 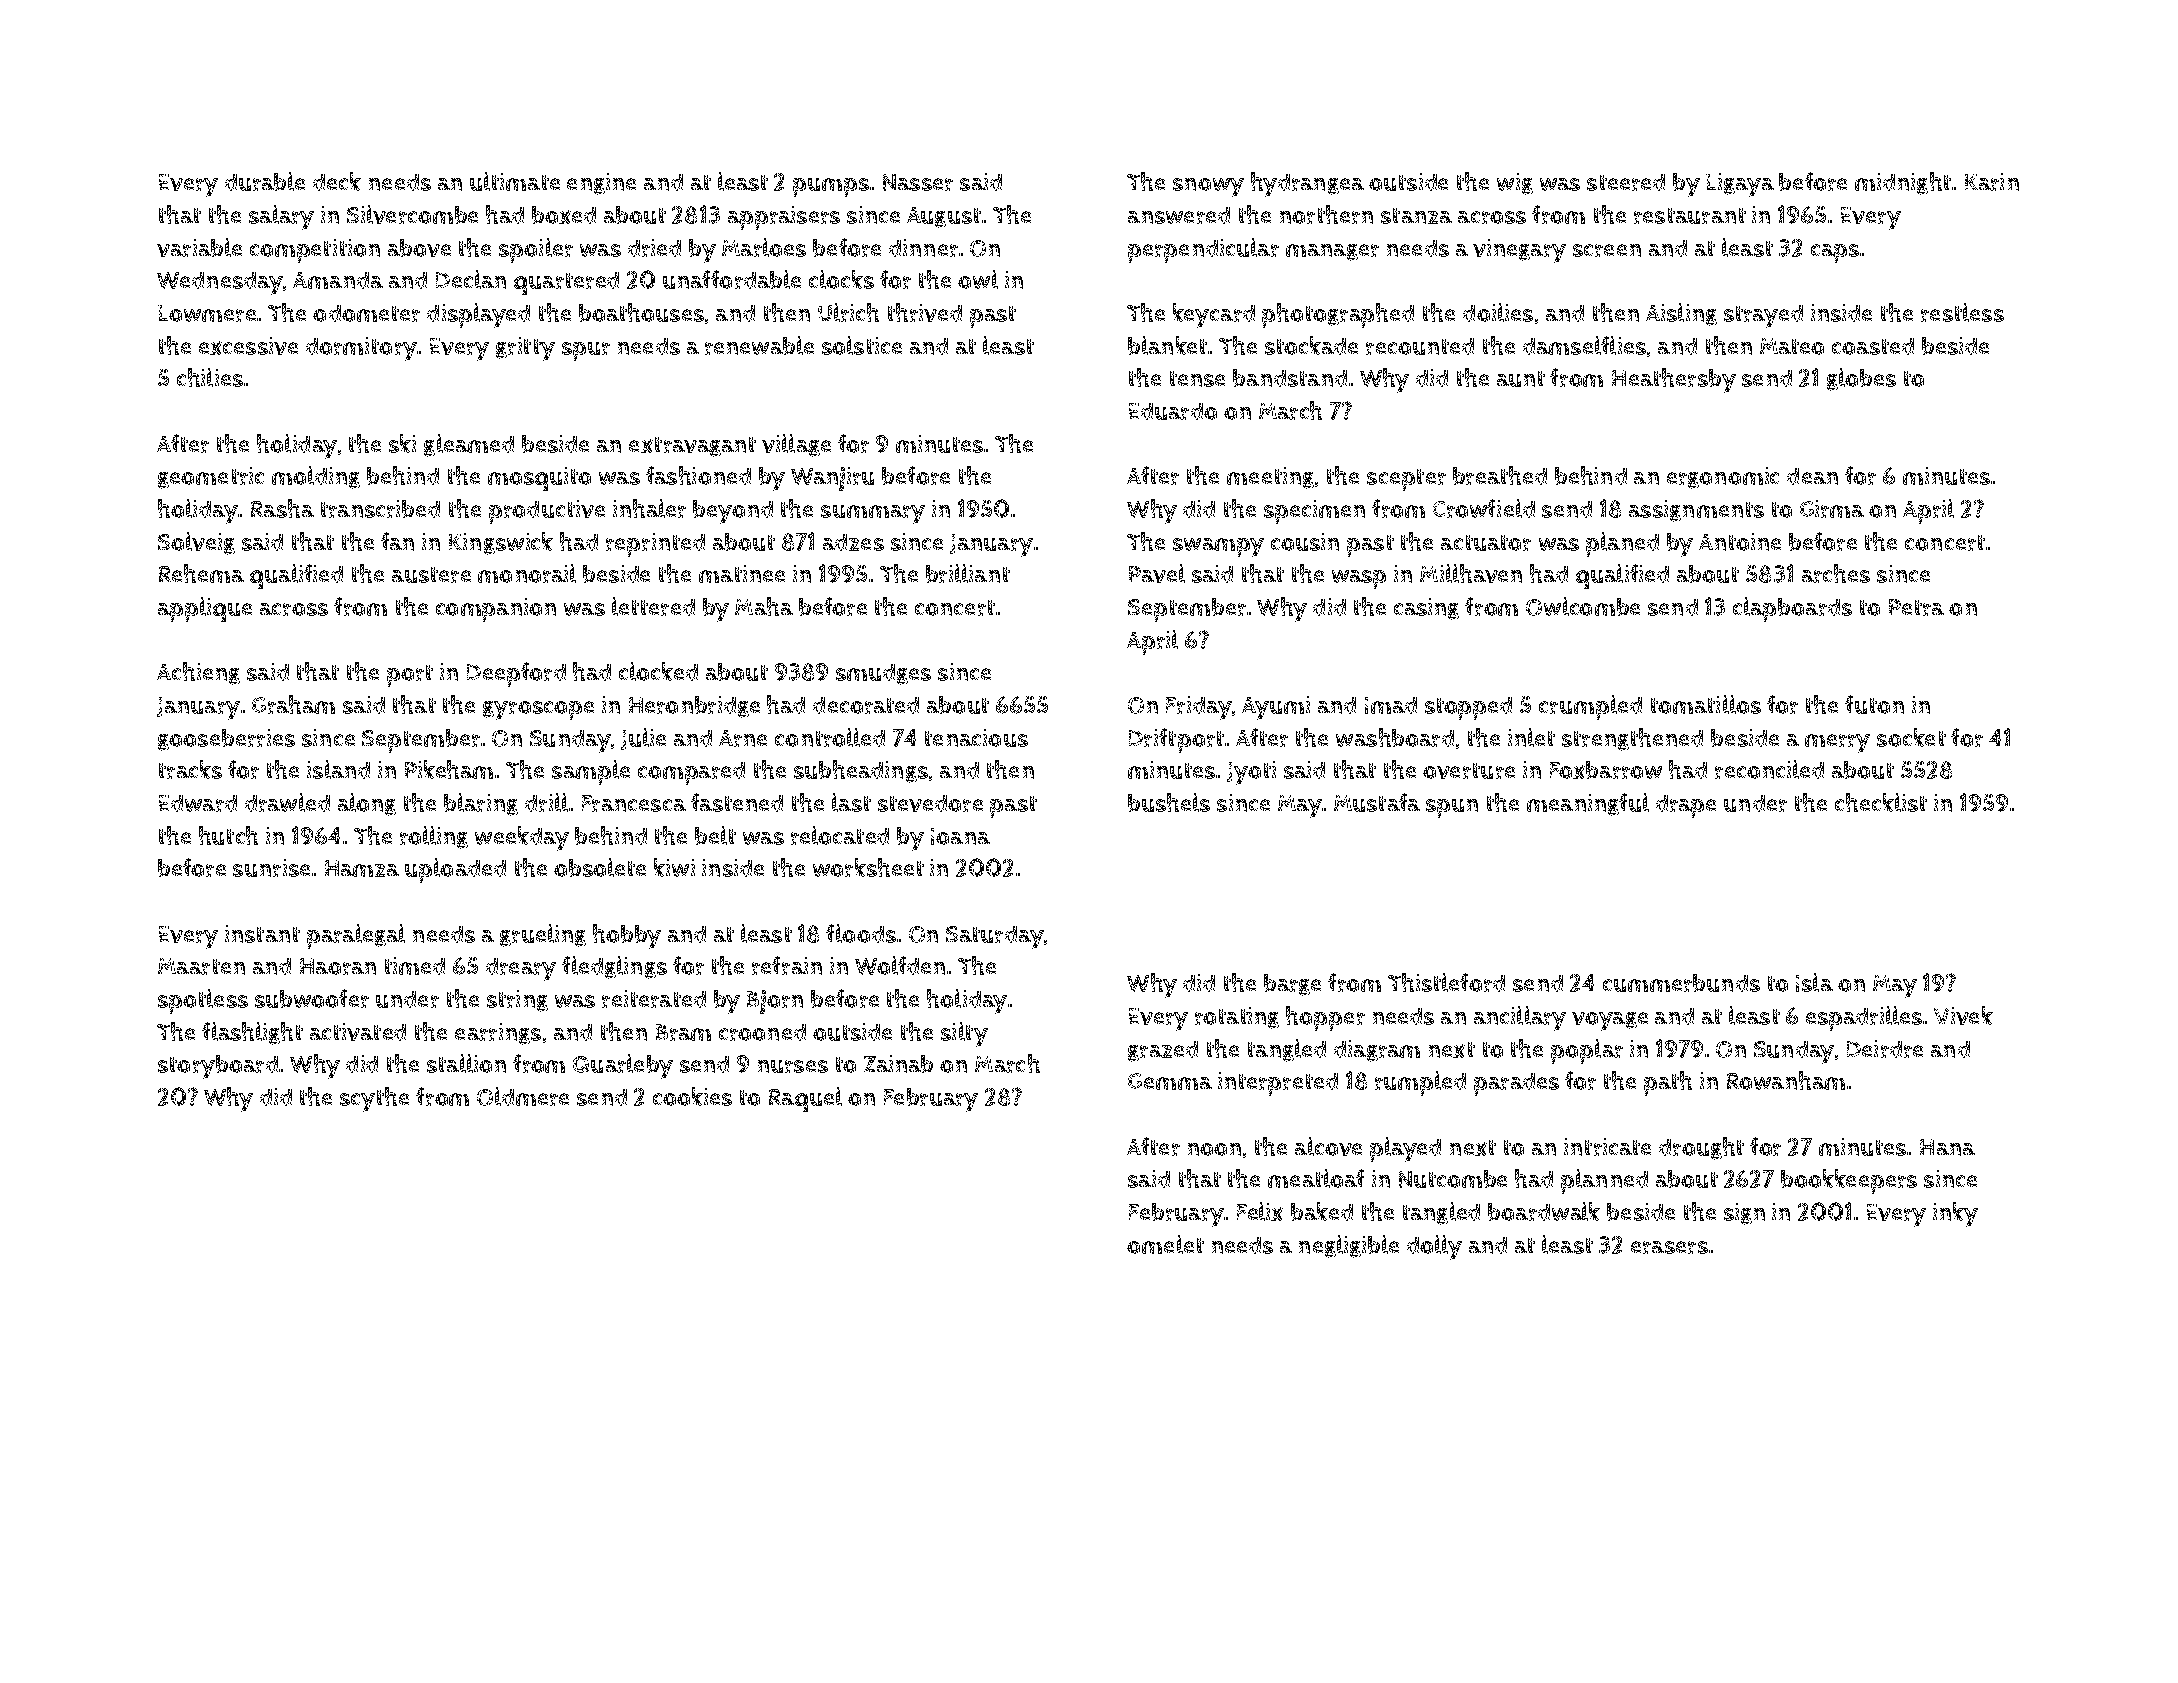 I want to click on stevedore, so click(x=930, y=803).
